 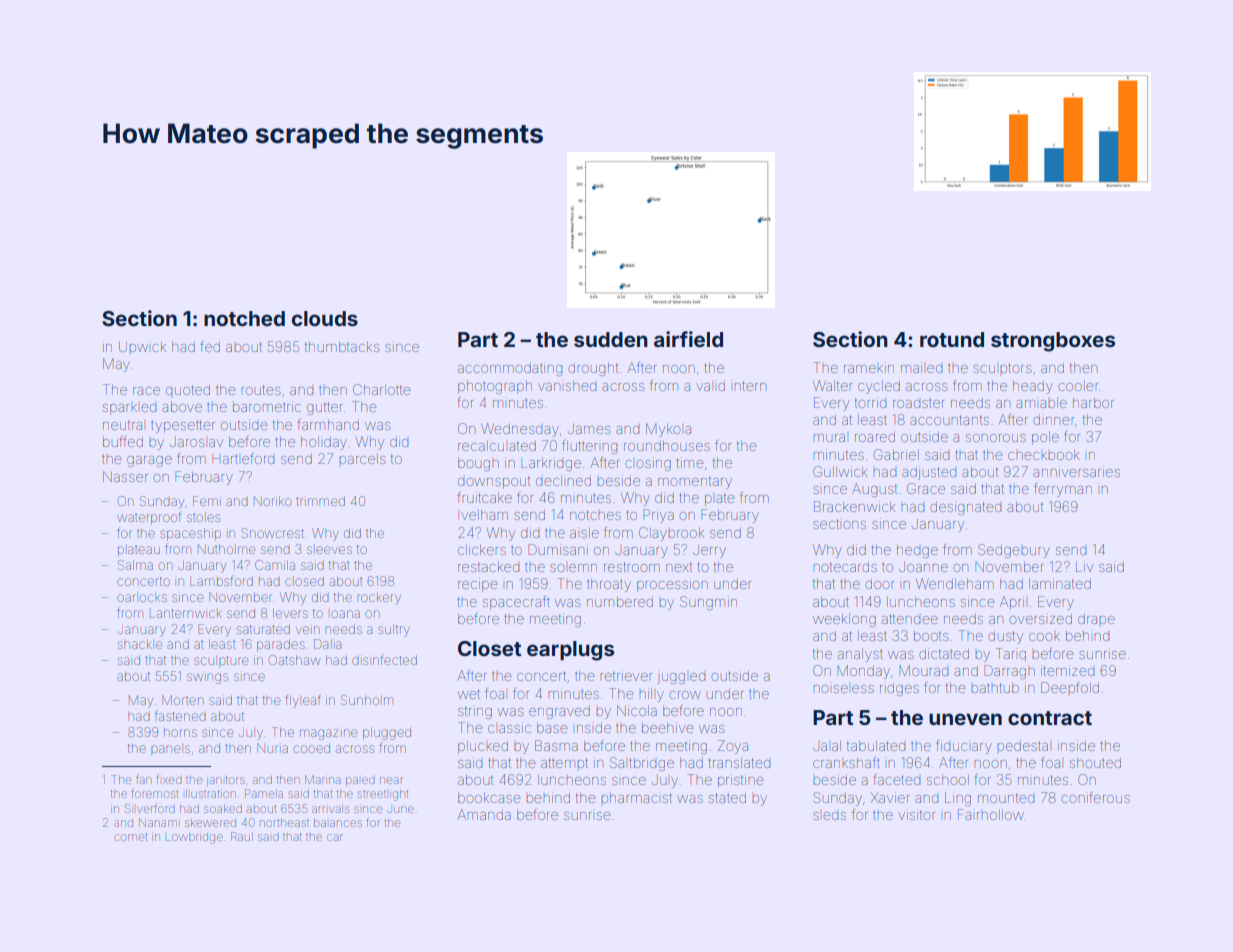 I want to click on drought, so click(x=593, y=369).
